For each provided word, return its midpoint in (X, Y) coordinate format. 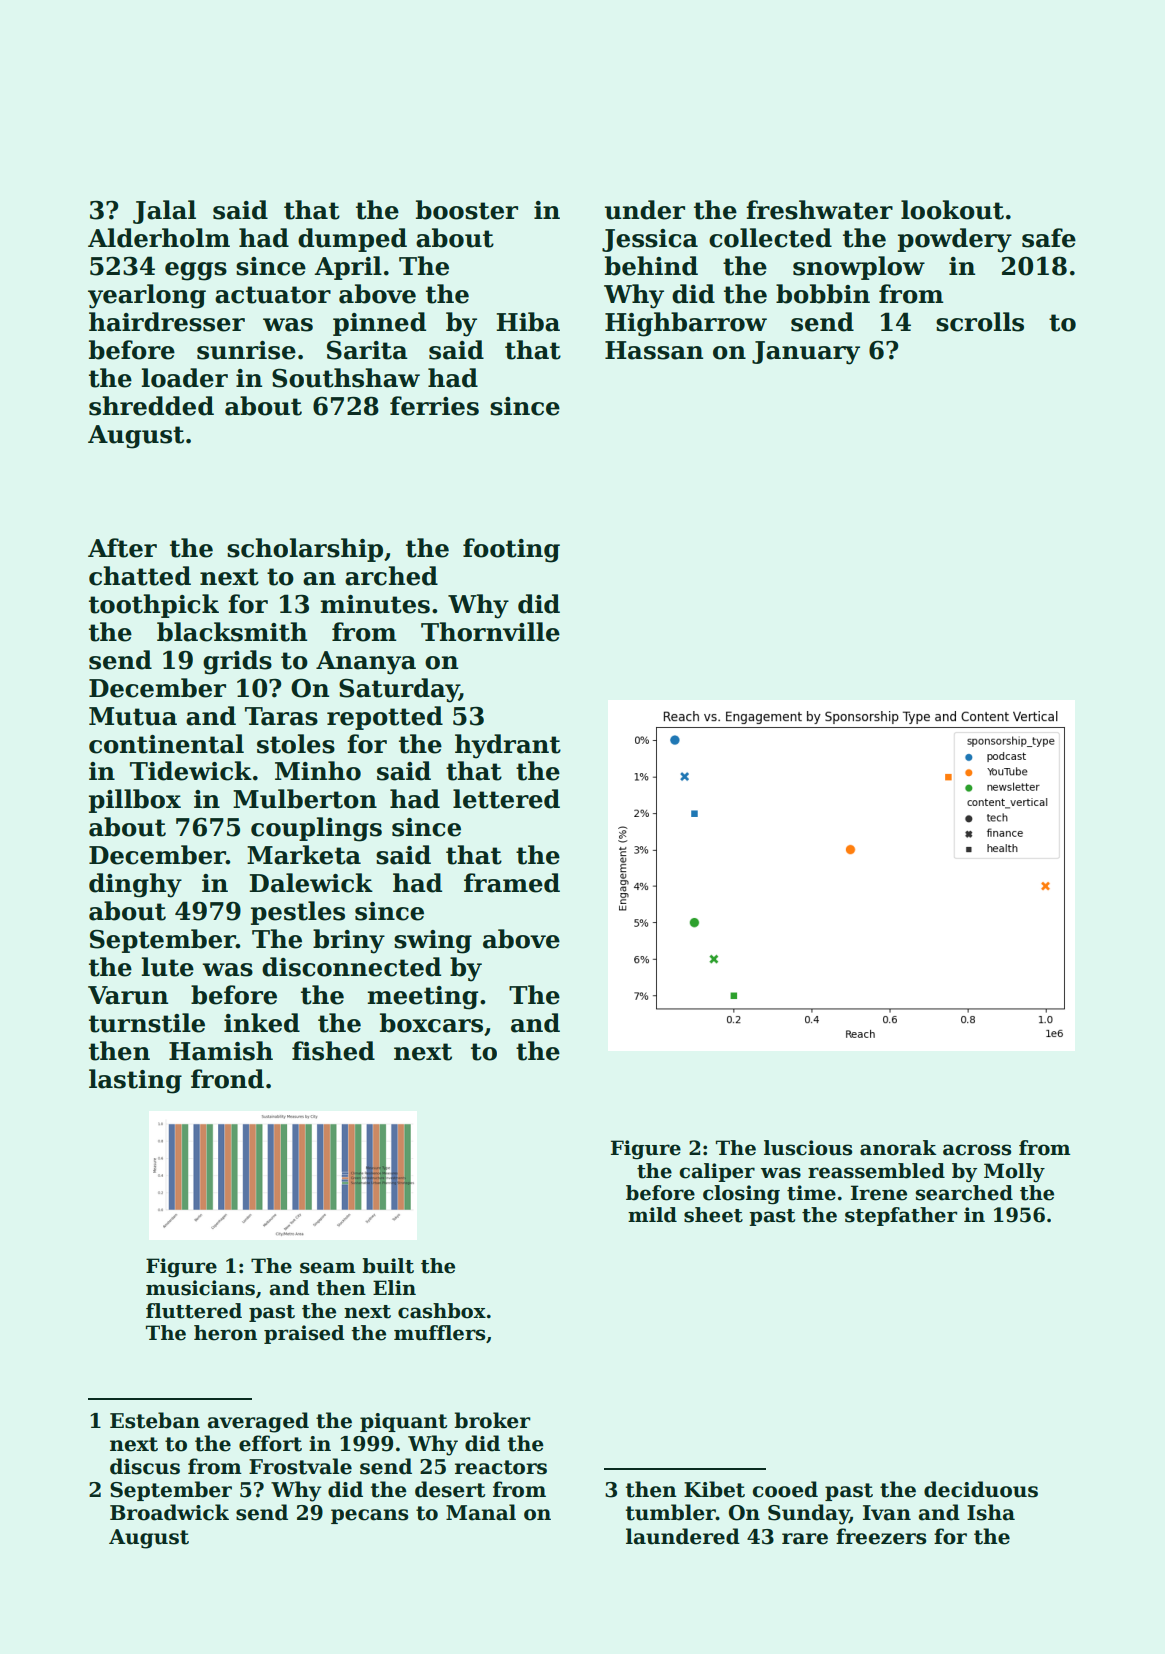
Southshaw (346, 378)
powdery (955, 240)
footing (511, 550)
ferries (434, 406)
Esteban (155, 1420)
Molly (1014, 1172)
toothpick (154, 606)
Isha (991, 1512)
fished (333, 1051)
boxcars (431, 1023)
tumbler (671, 1512)
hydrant (508, 746)
